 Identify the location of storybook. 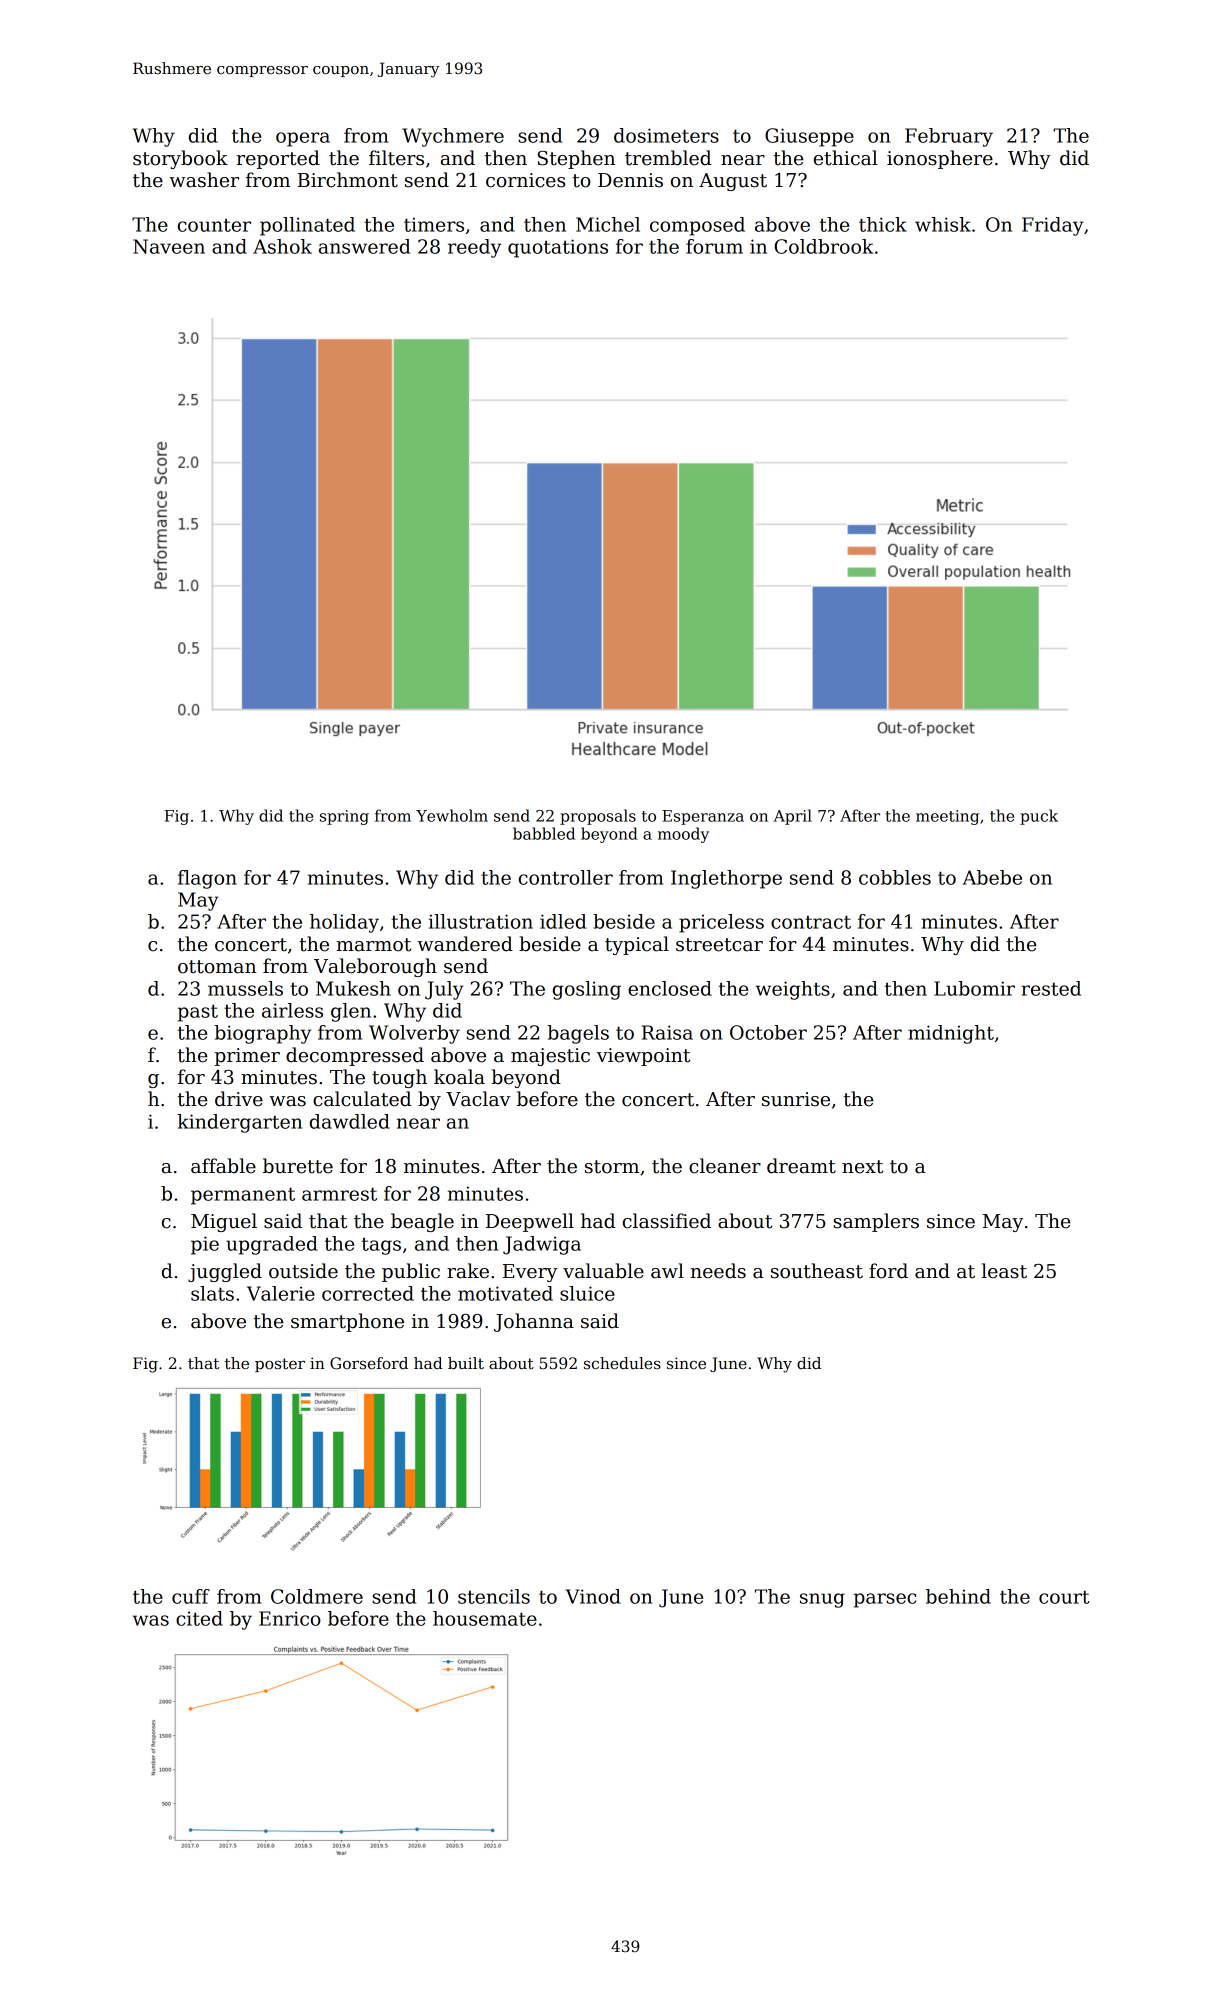
(180, 159).
